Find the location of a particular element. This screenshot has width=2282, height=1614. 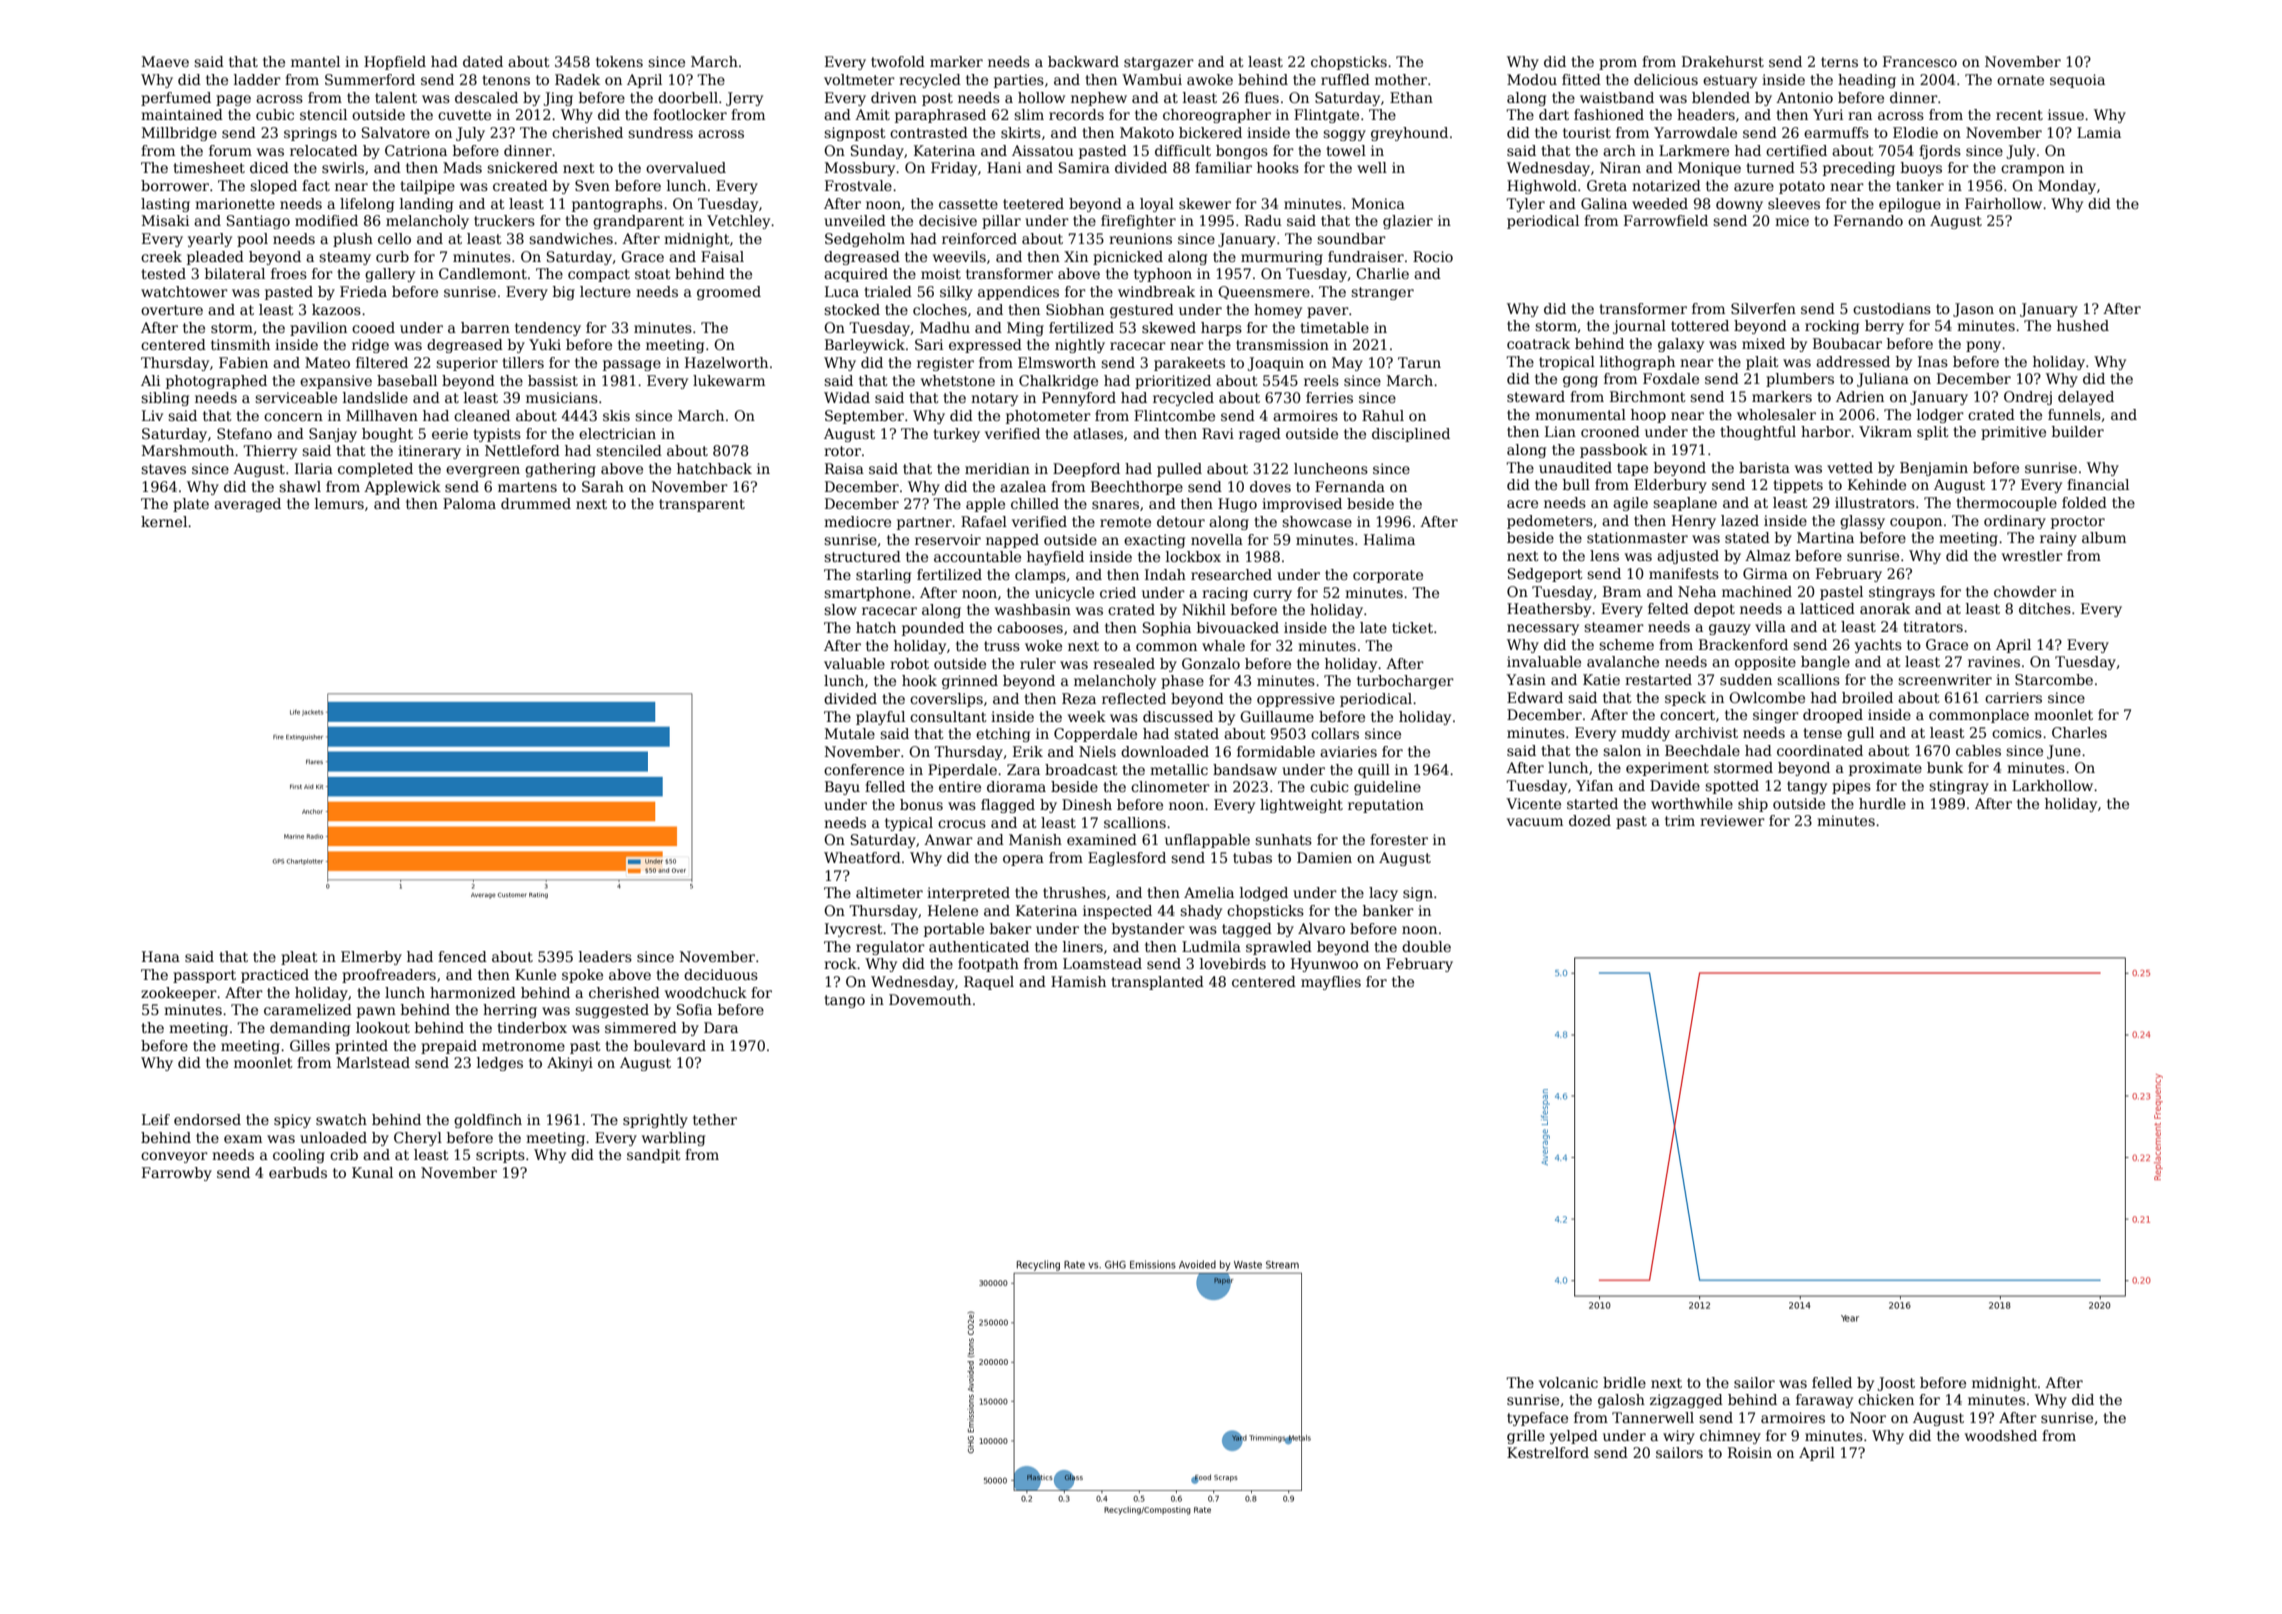

double is located at coordinates (1426, 946).
